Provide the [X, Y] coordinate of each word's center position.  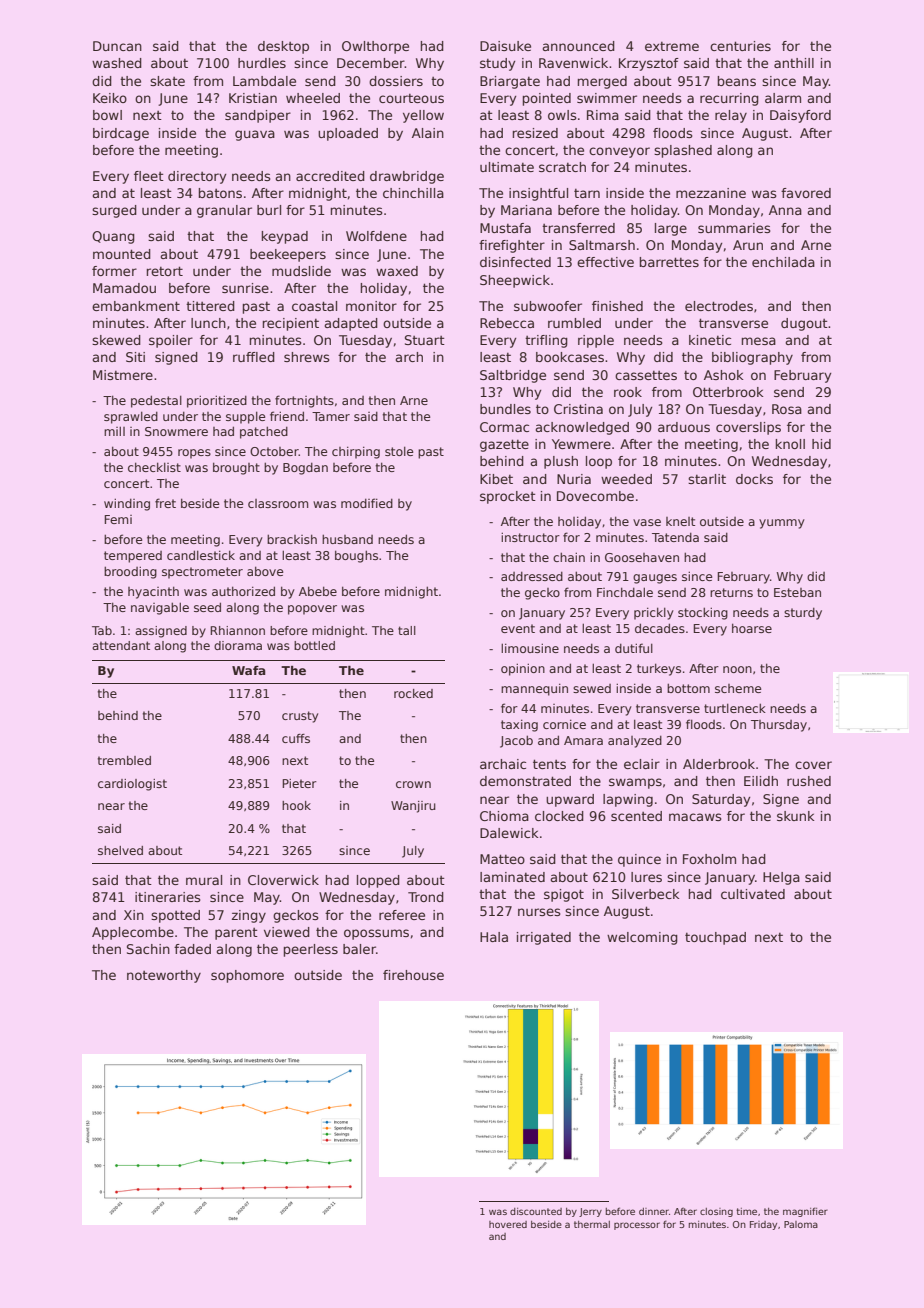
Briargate [510, 82]
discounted [536, 1211]
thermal [592, 1224]
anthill [794, 63]
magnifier [805, 1212]
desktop [283, 47]
